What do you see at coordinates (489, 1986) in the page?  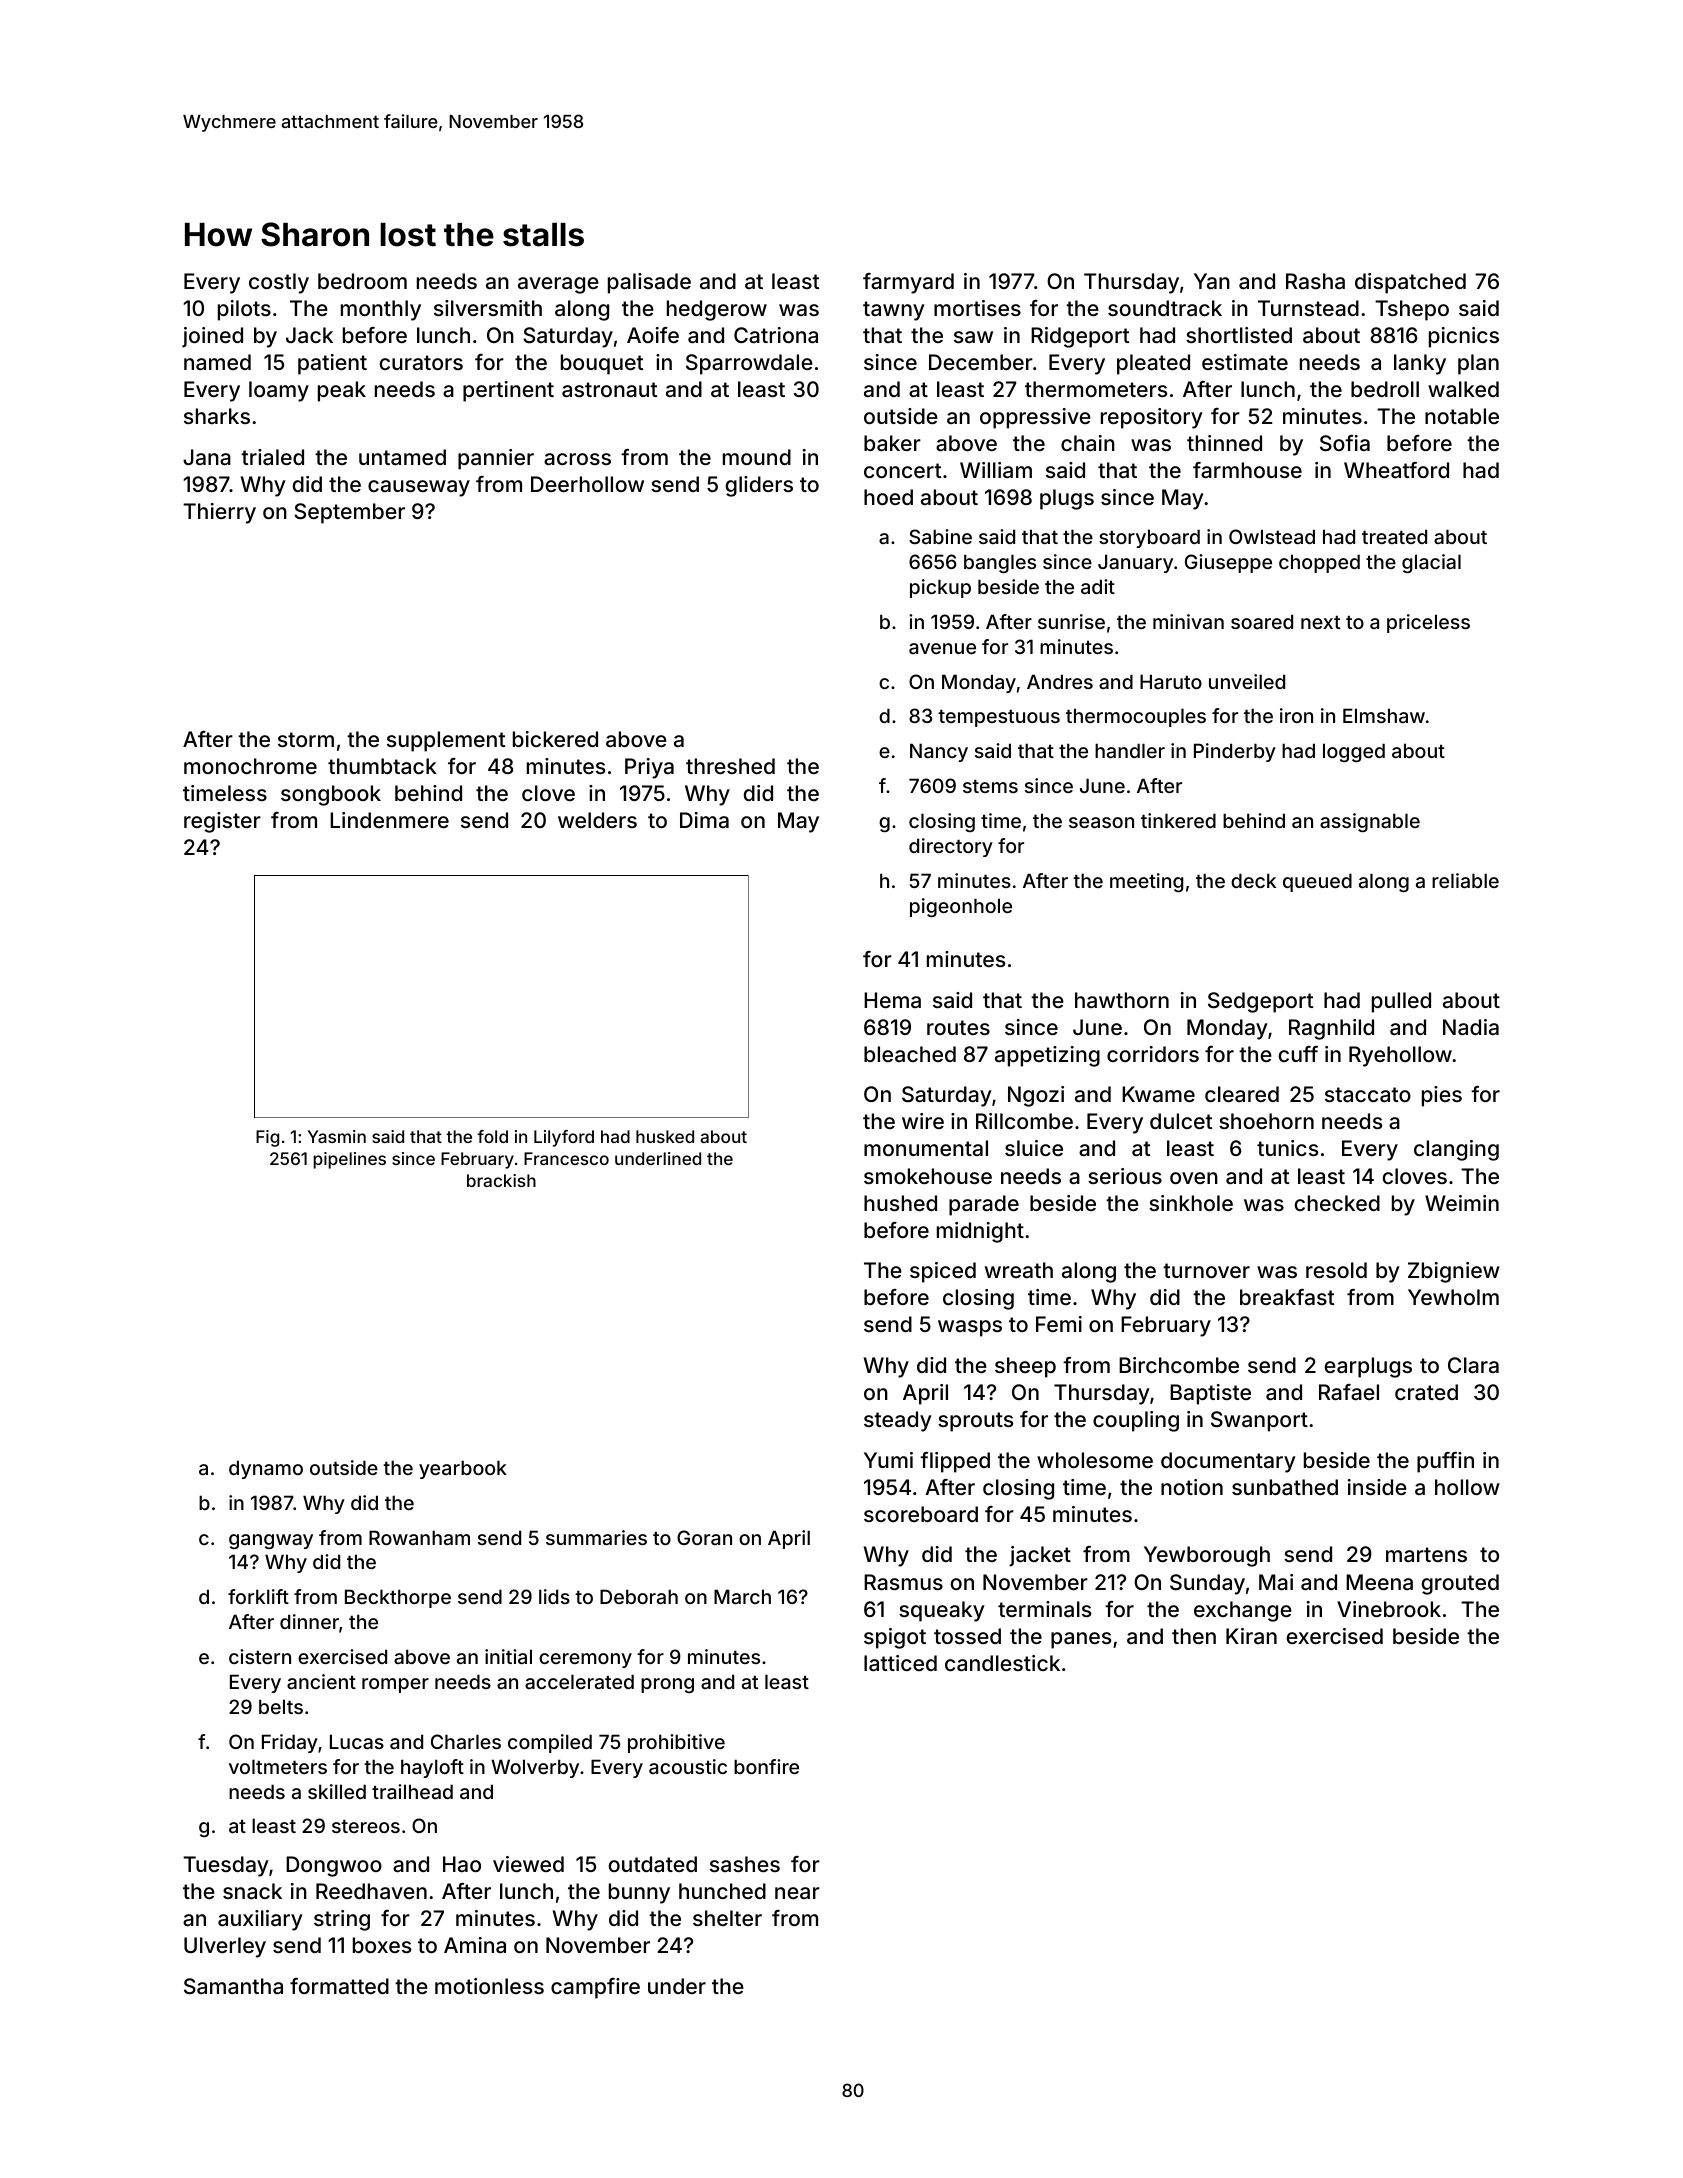 I see `motionless` at bounding box center [489, 1986].
